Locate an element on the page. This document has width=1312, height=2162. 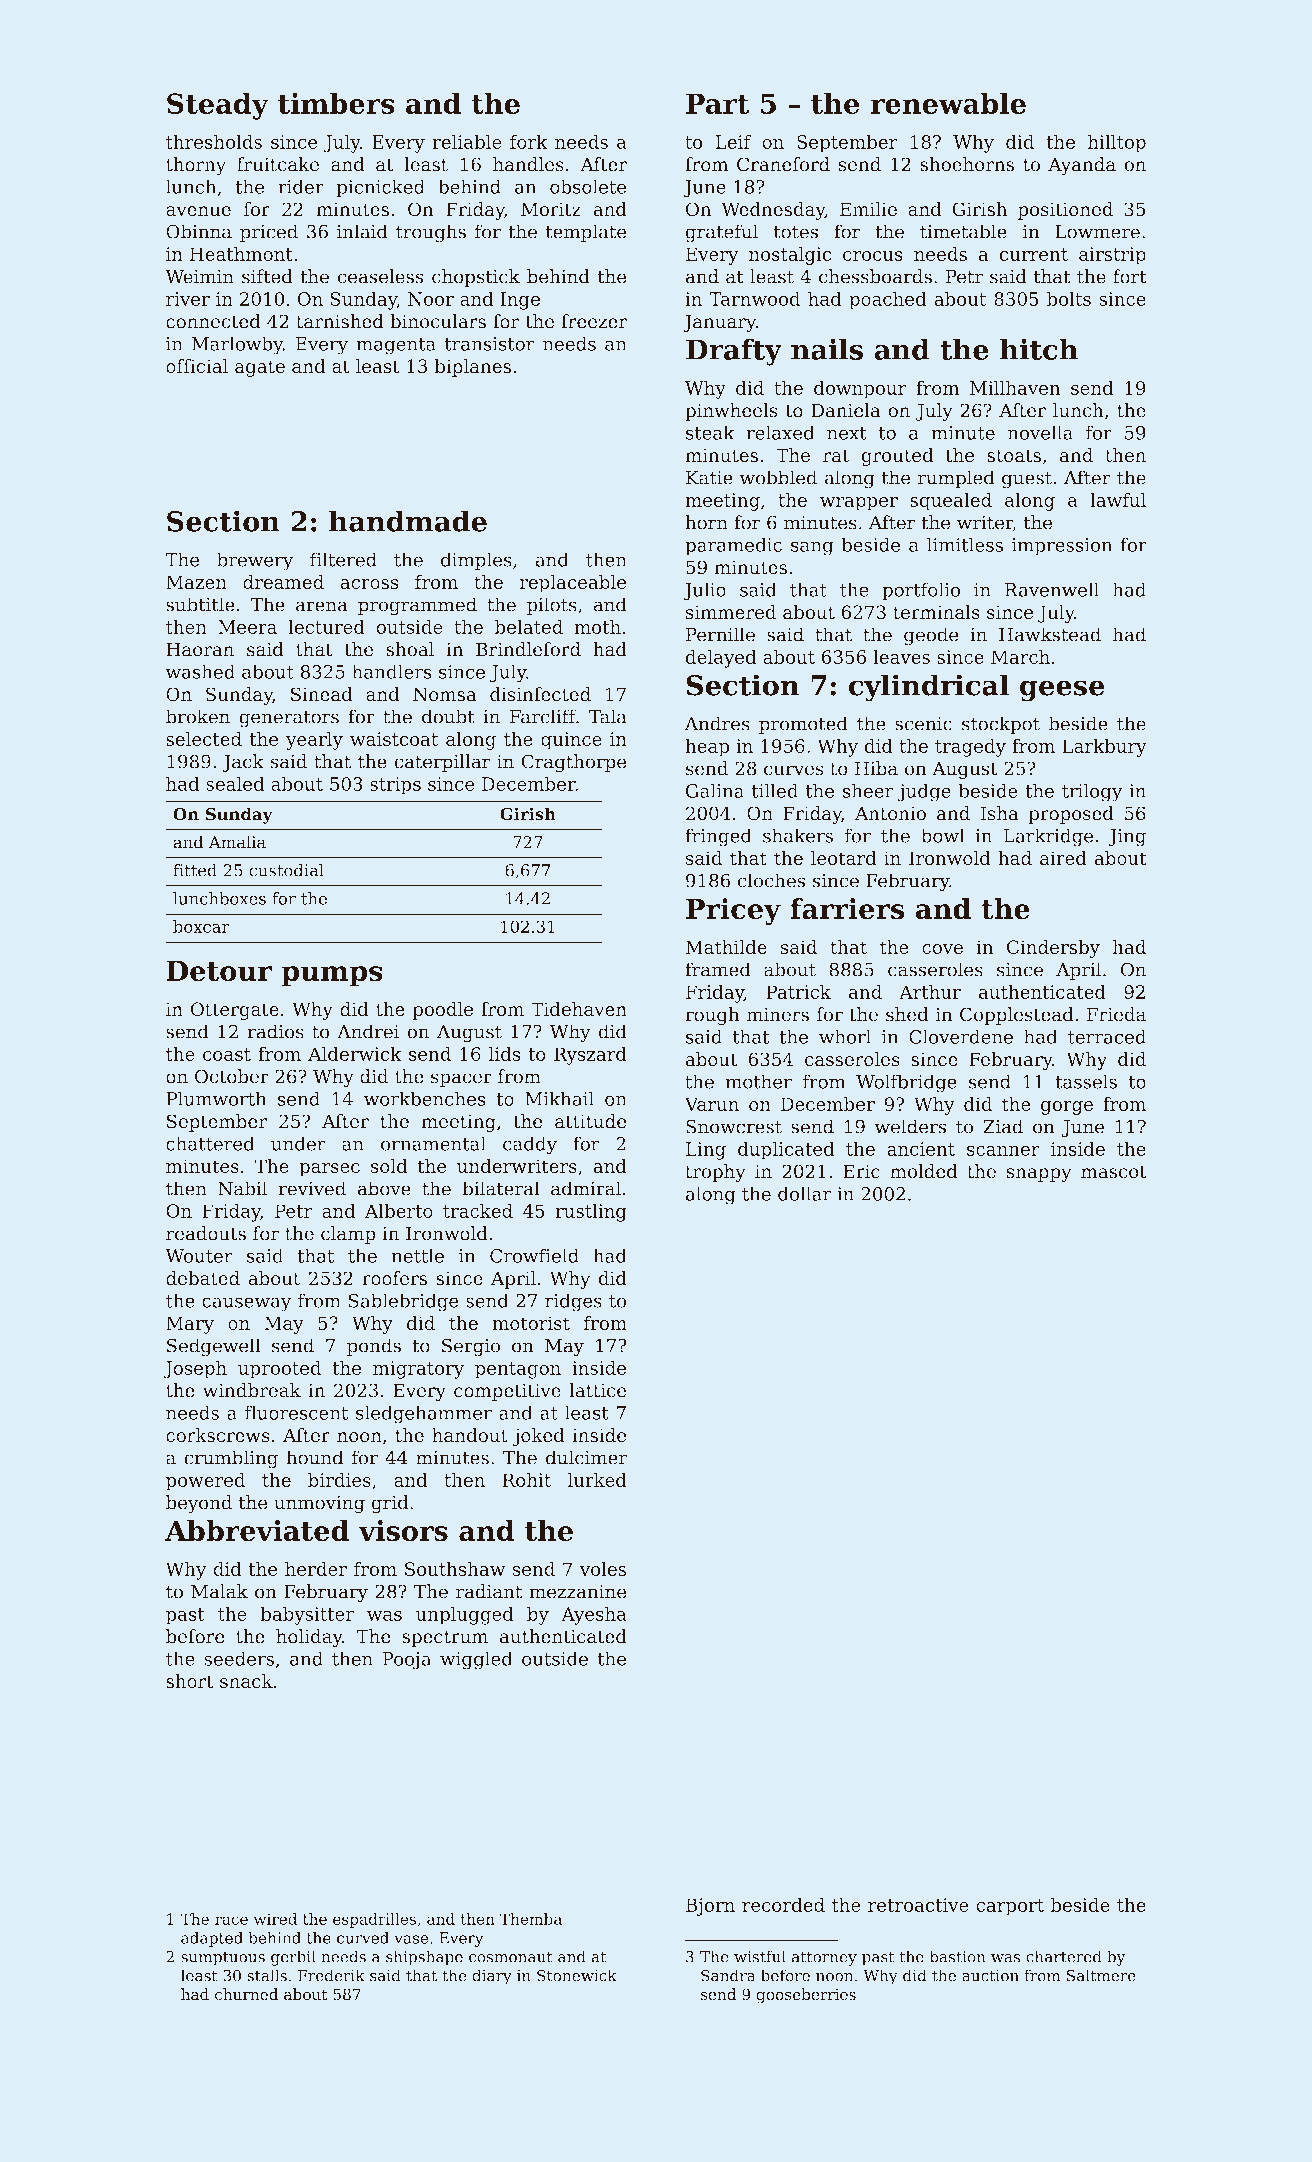
Mary is located at coordinates (190, 1325).
